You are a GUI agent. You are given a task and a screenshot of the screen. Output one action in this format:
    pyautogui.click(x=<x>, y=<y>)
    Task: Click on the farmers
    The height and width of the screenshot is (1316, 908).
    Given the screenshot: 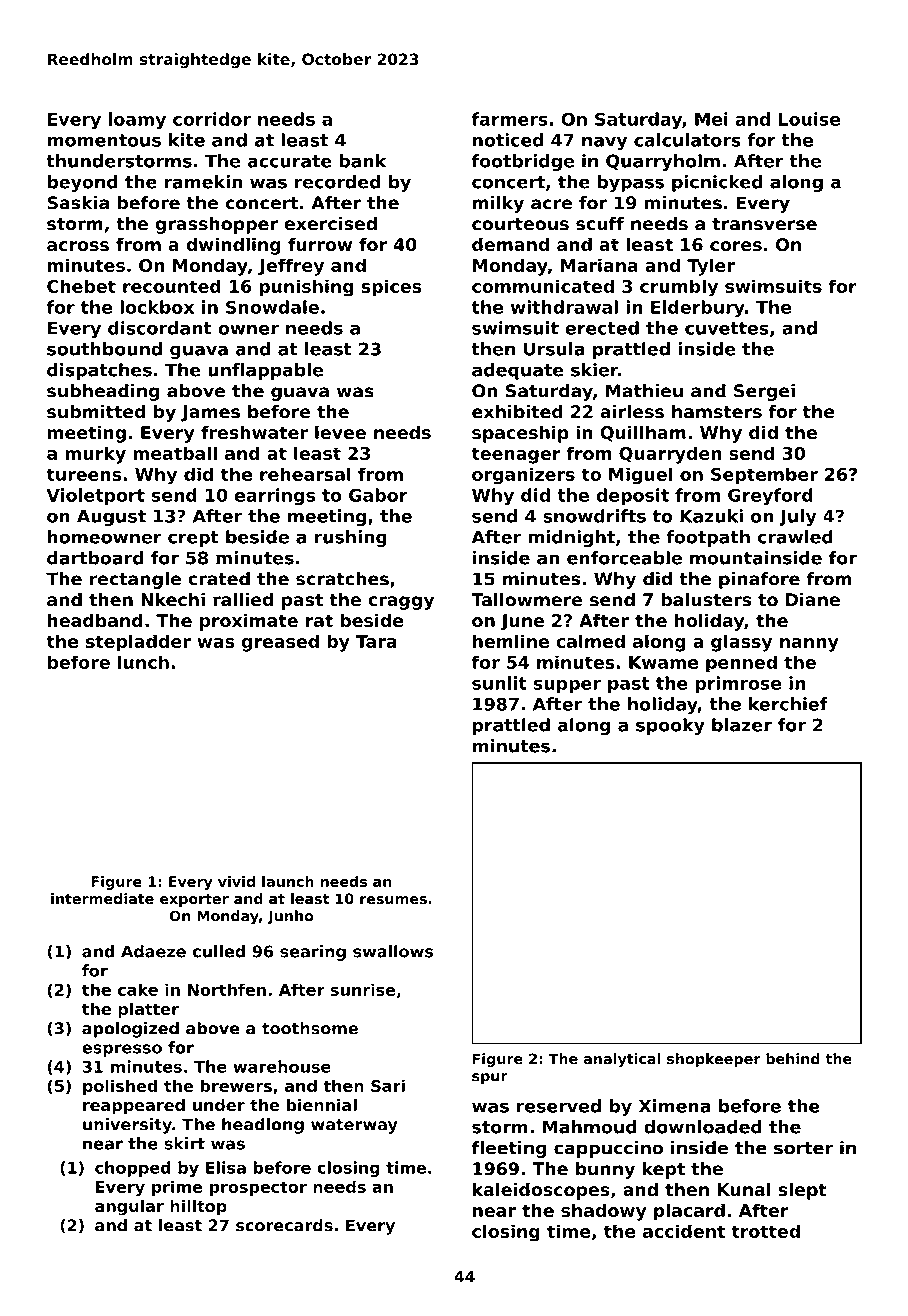 What is the action you would take?
    pyautogui.click(x=510, y=119)
